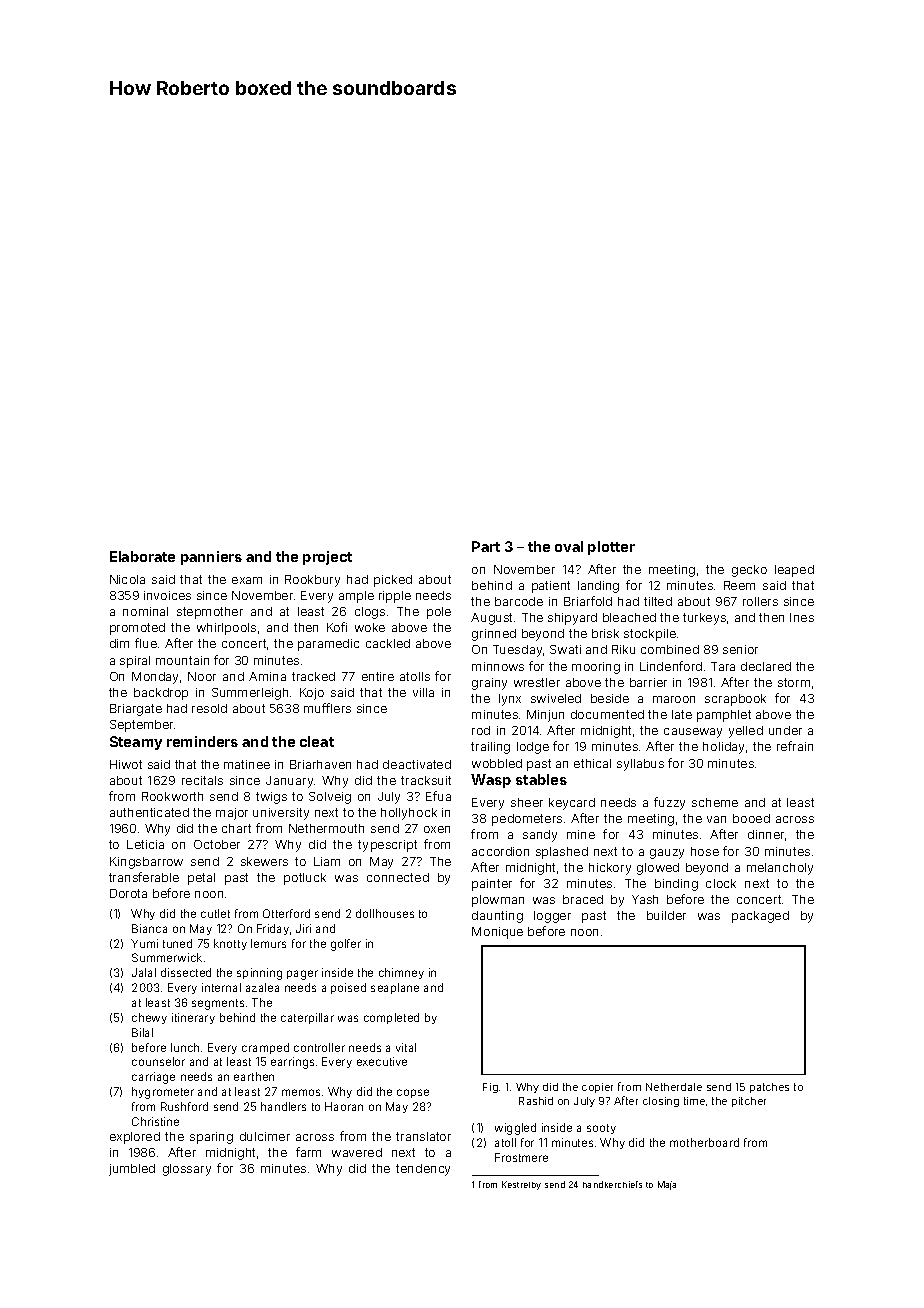  I want to click on dulcimer, so click(265, 1136).
